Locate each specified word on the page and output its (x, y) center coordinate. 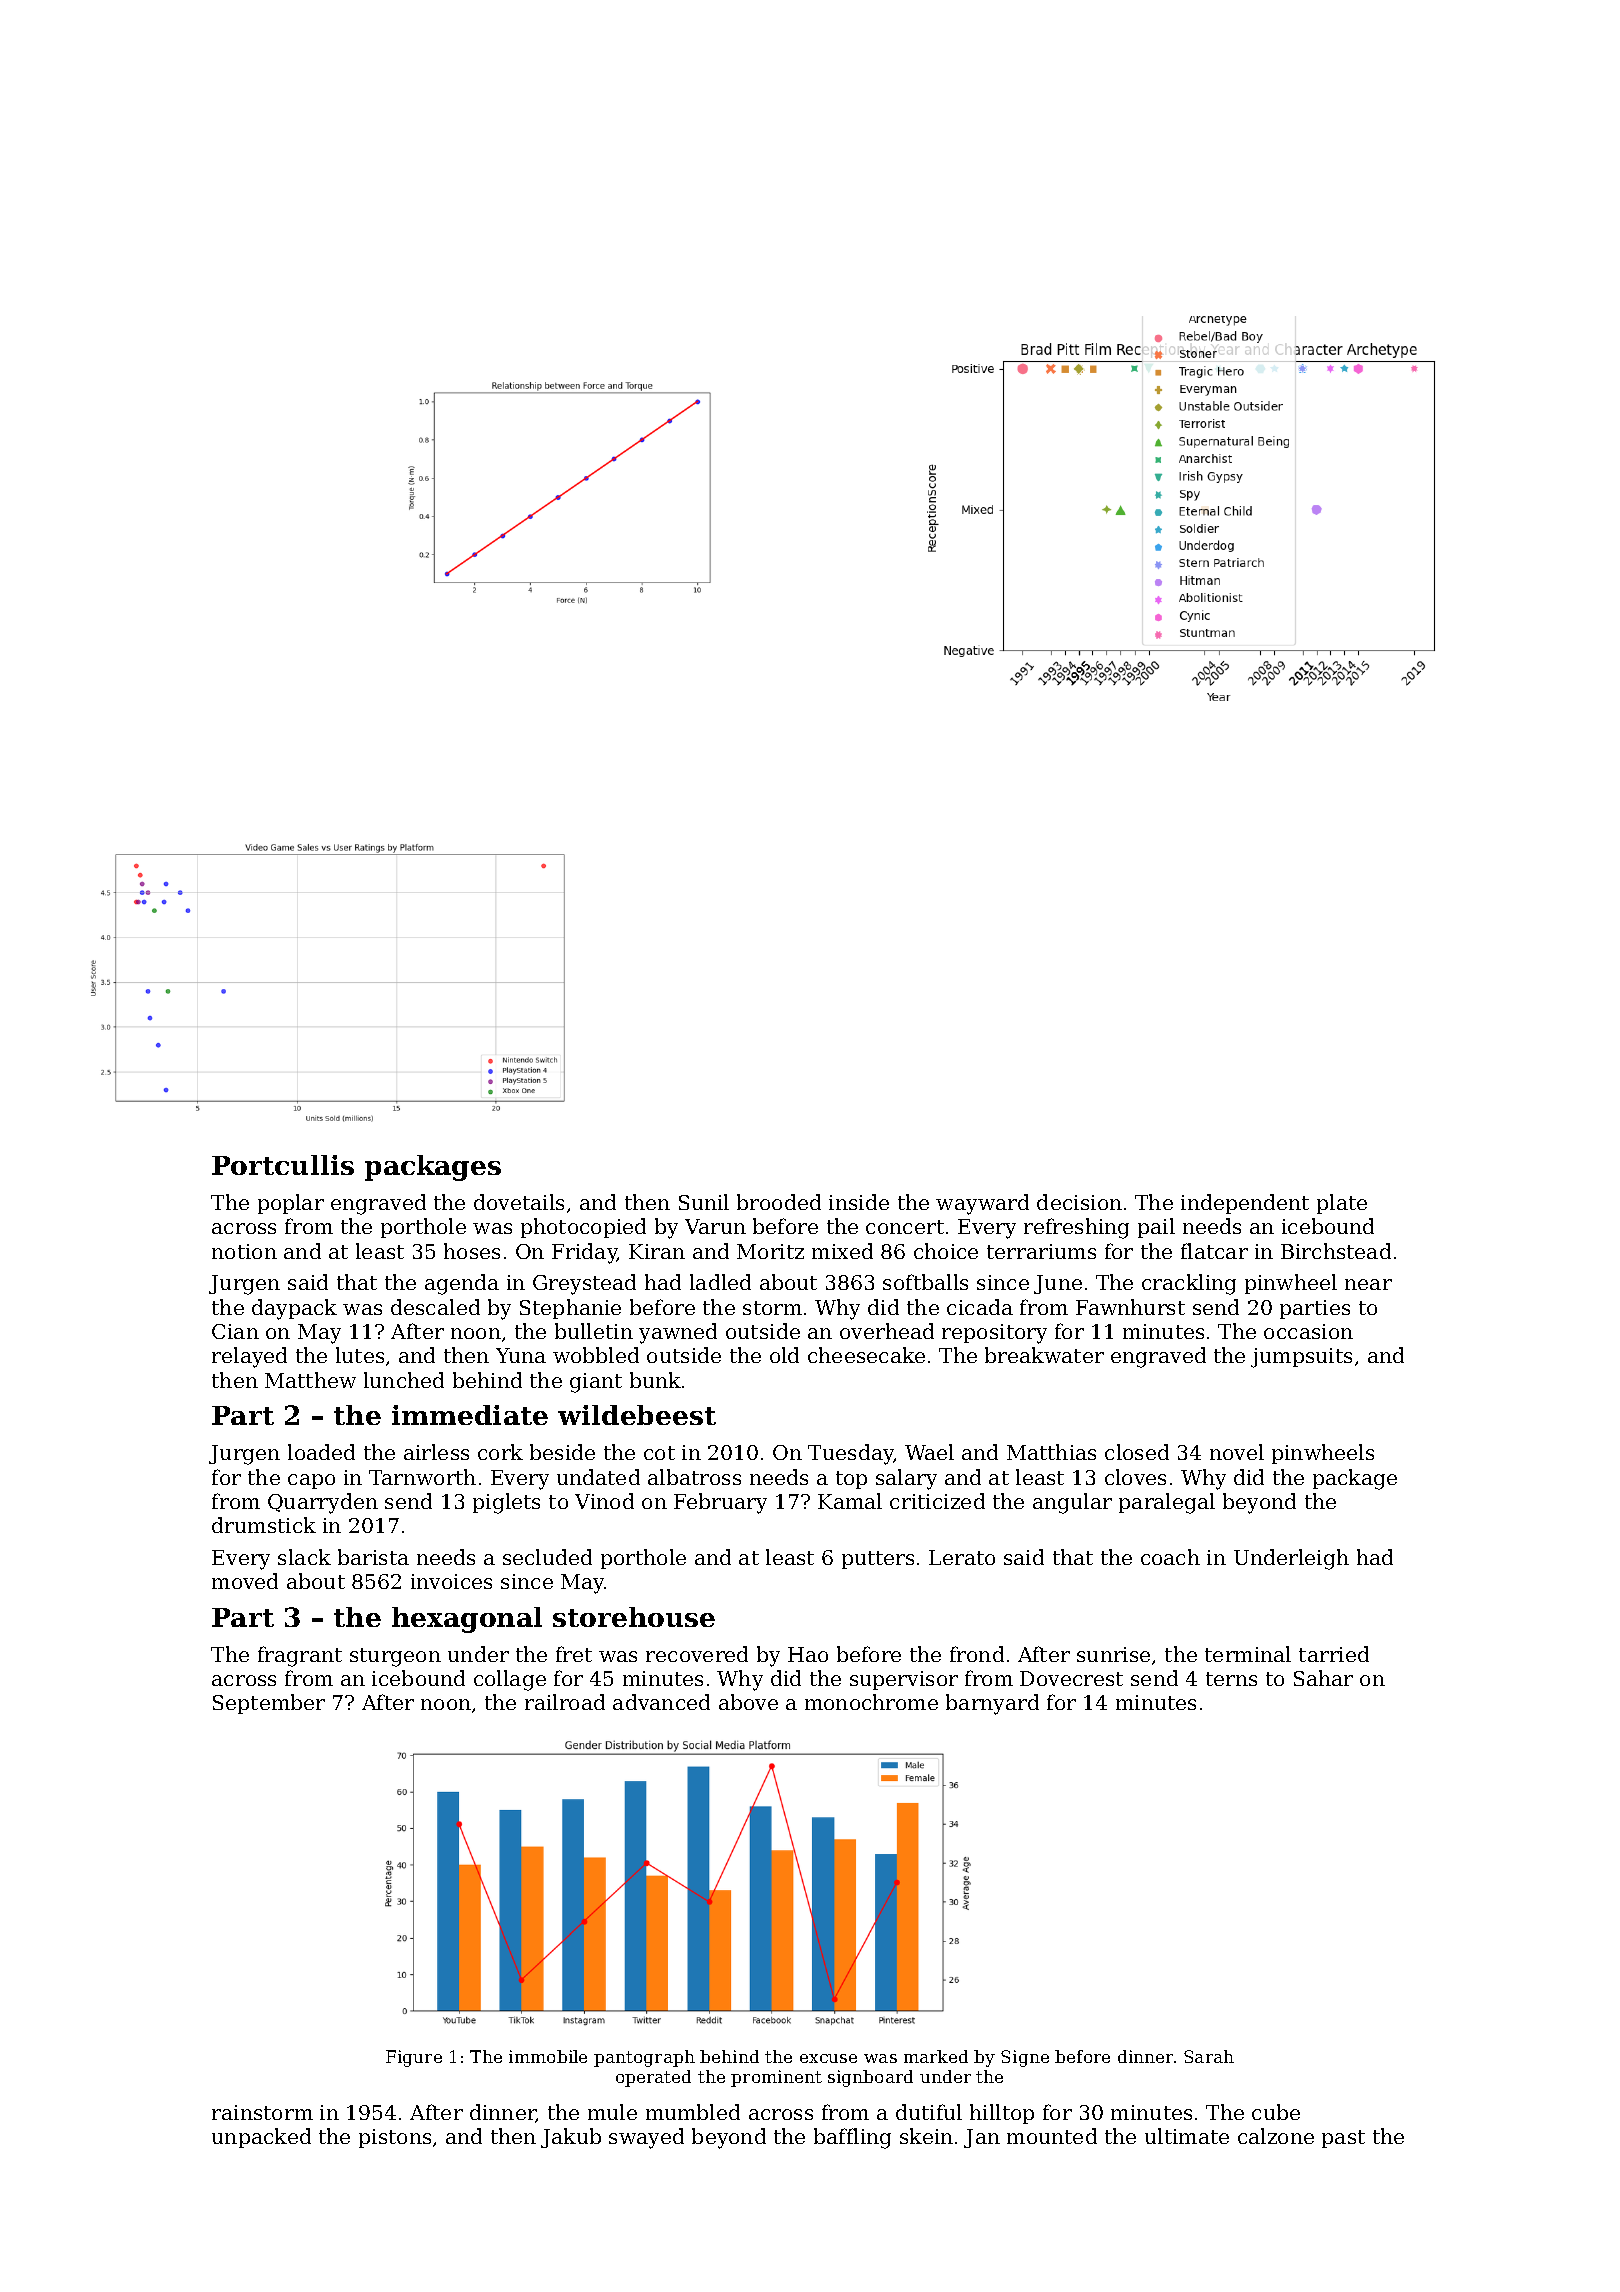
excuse (828, 2058)
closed (1137, 1452)
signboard (870, 2078)
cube (1276, 2112)
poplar (291, 1204)
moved (245, 1581)
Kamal (850, 1501)
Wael (929, 1452)
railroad (565, 1702)
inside (859, 1202)
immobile (548, 2056)
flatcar (1214, 1251)
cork (500, 1452)
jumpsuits (1301, 1358)
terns (1231, 1679)
